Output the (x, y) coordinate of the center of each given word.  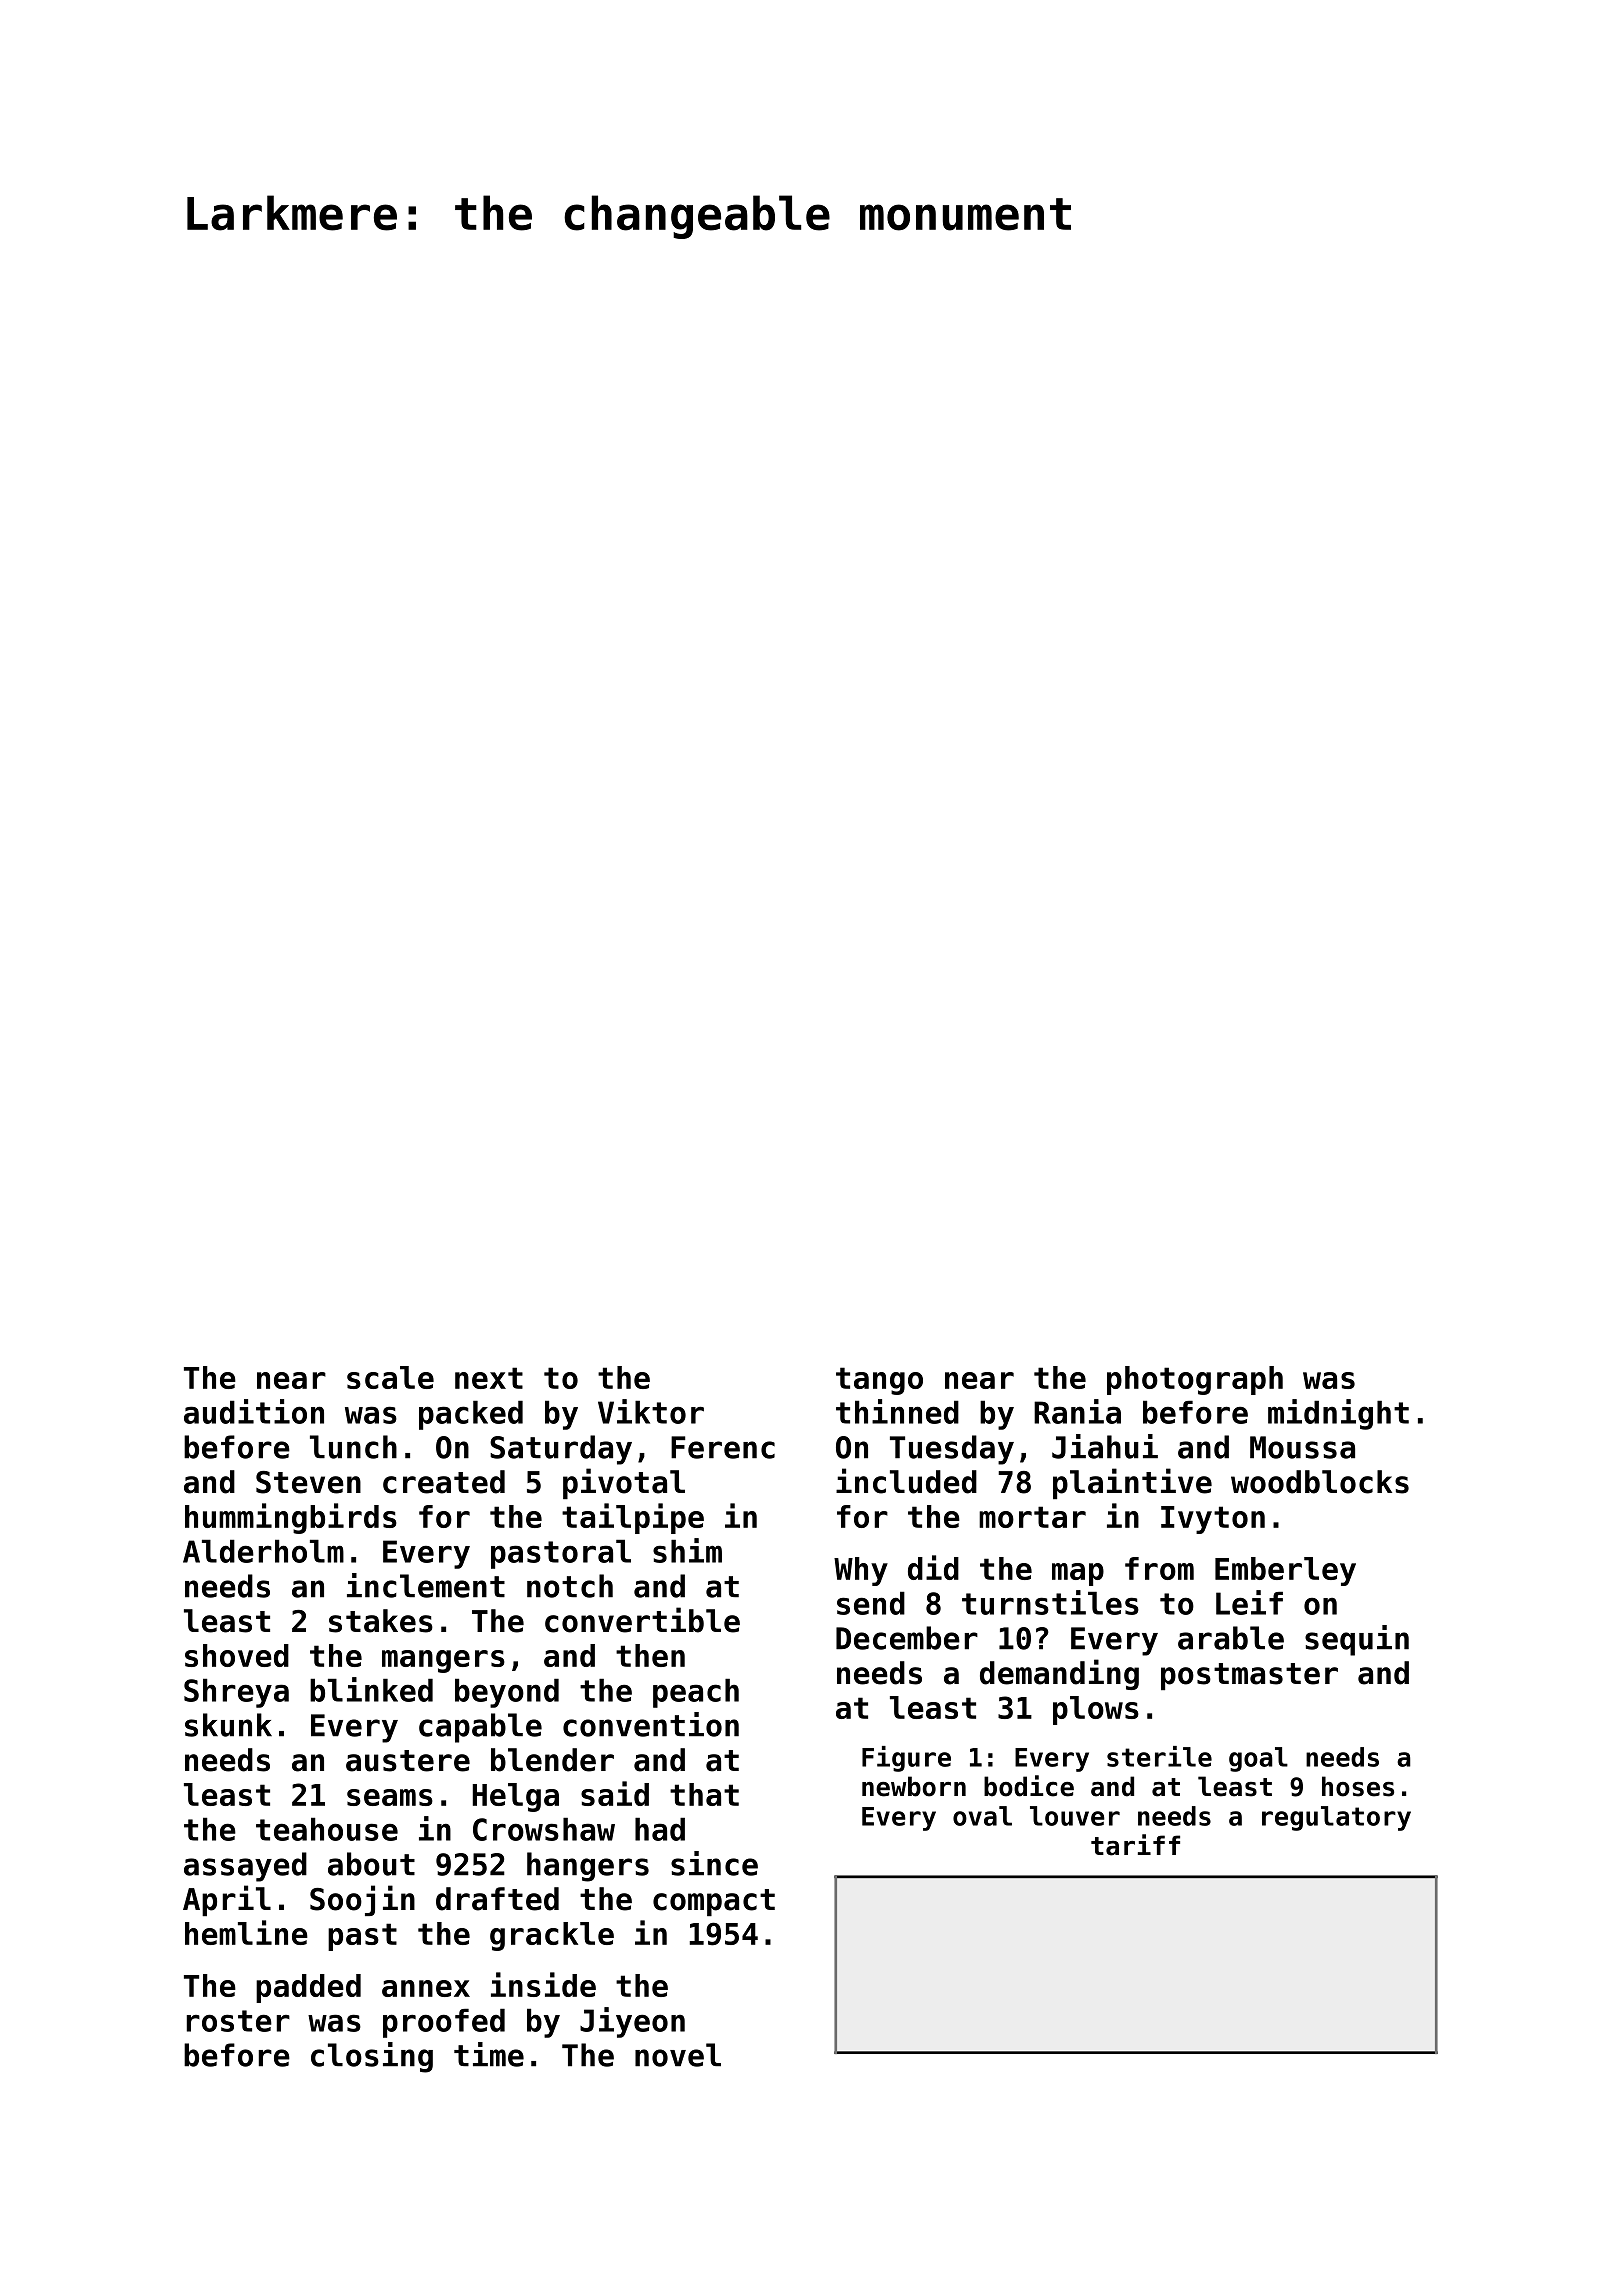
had (660, 1829)
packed (471, 1415)
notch (570, 1586)
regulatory (1336, 1818)
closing (372, 2057)
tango (879, 1381)
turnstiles (1050, 1602)
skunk (228, 1725)
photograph (1195, 1380)
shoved (237, 1655)
